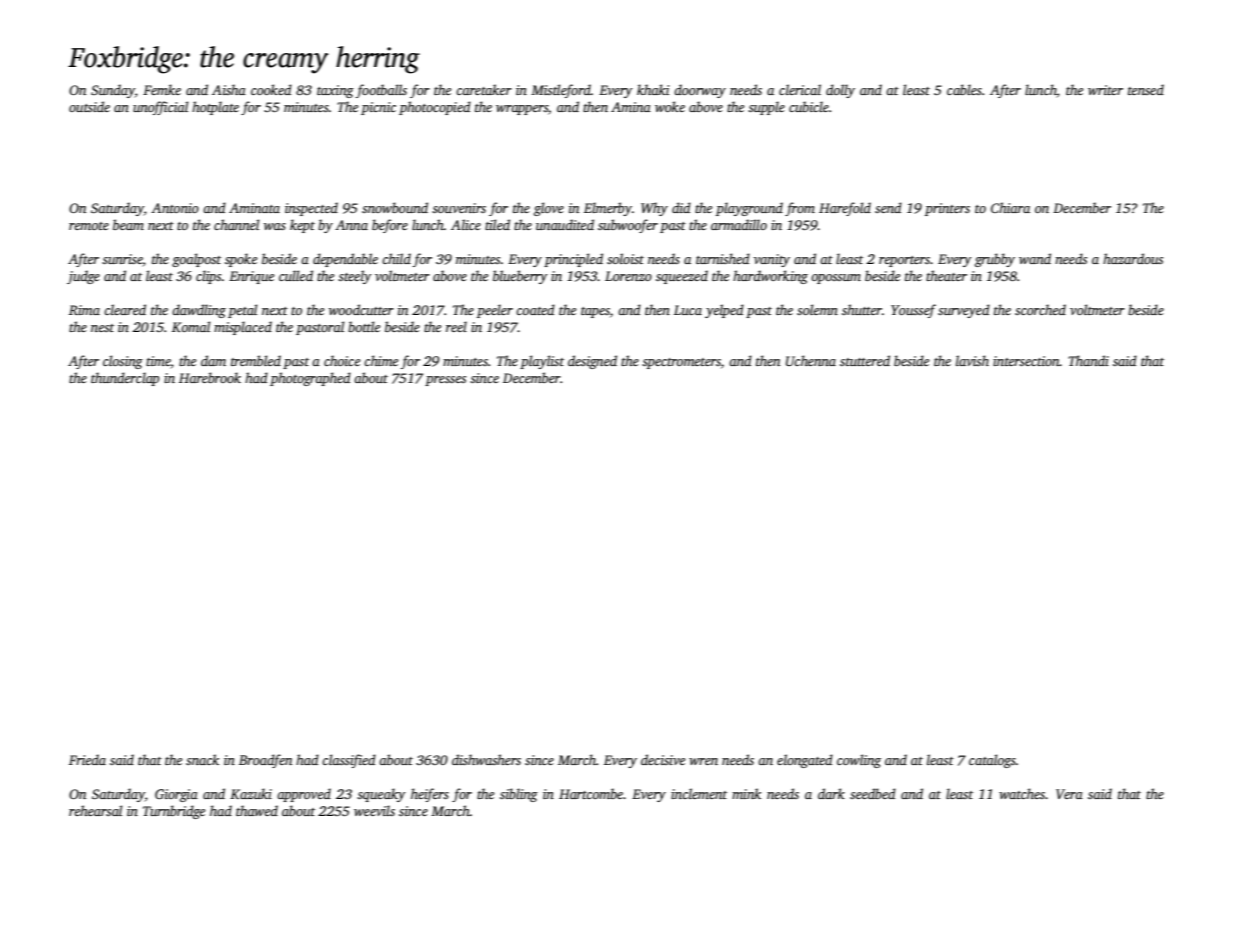  I want to click on Thandi, so click(1088, 360).
